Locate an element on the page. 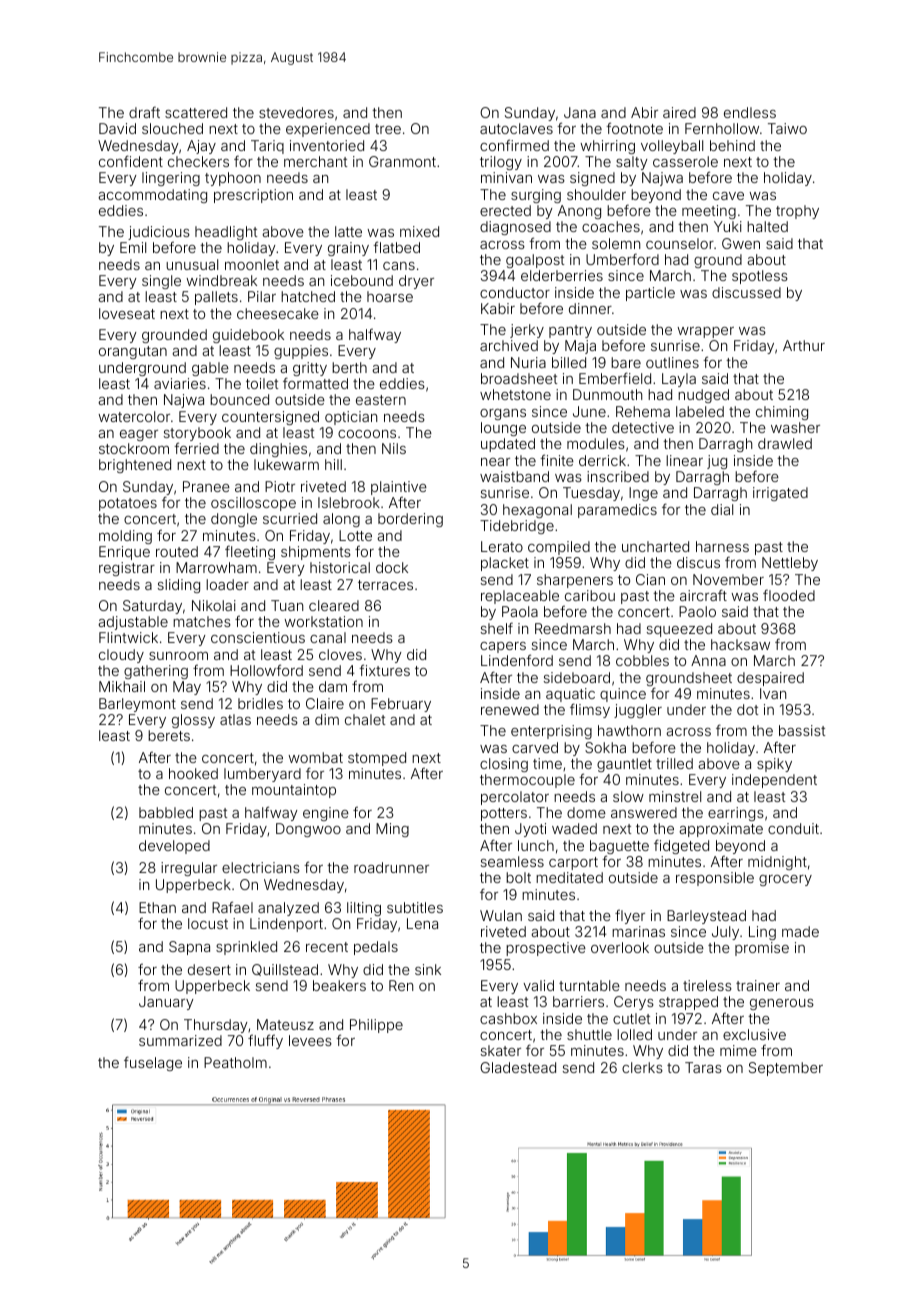 This image has width=924, height=1314. roadrunner is located at coordinates (391, 867).
